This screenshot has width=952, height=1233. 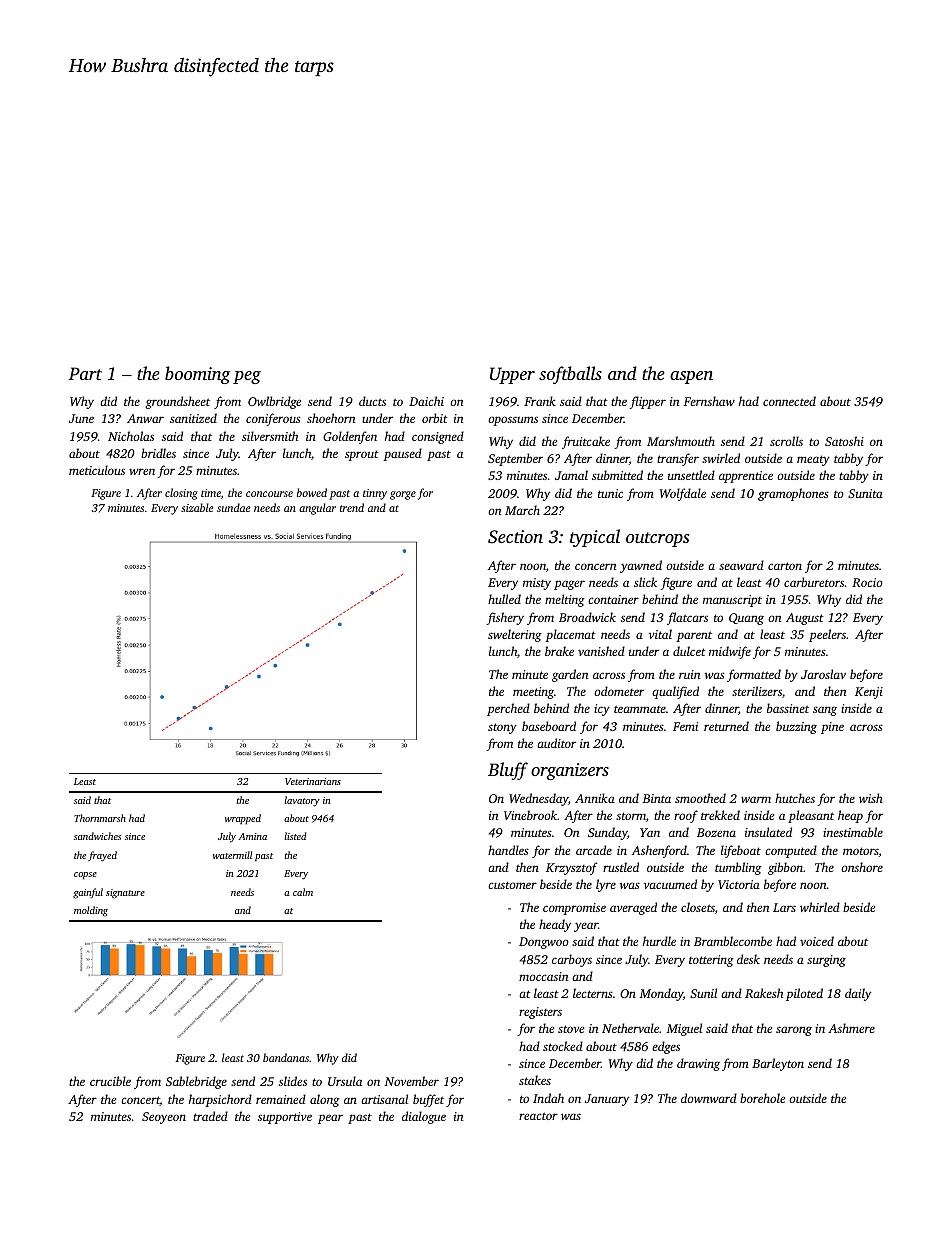 I want to click on reactor, so click(x=538, y=1116).
